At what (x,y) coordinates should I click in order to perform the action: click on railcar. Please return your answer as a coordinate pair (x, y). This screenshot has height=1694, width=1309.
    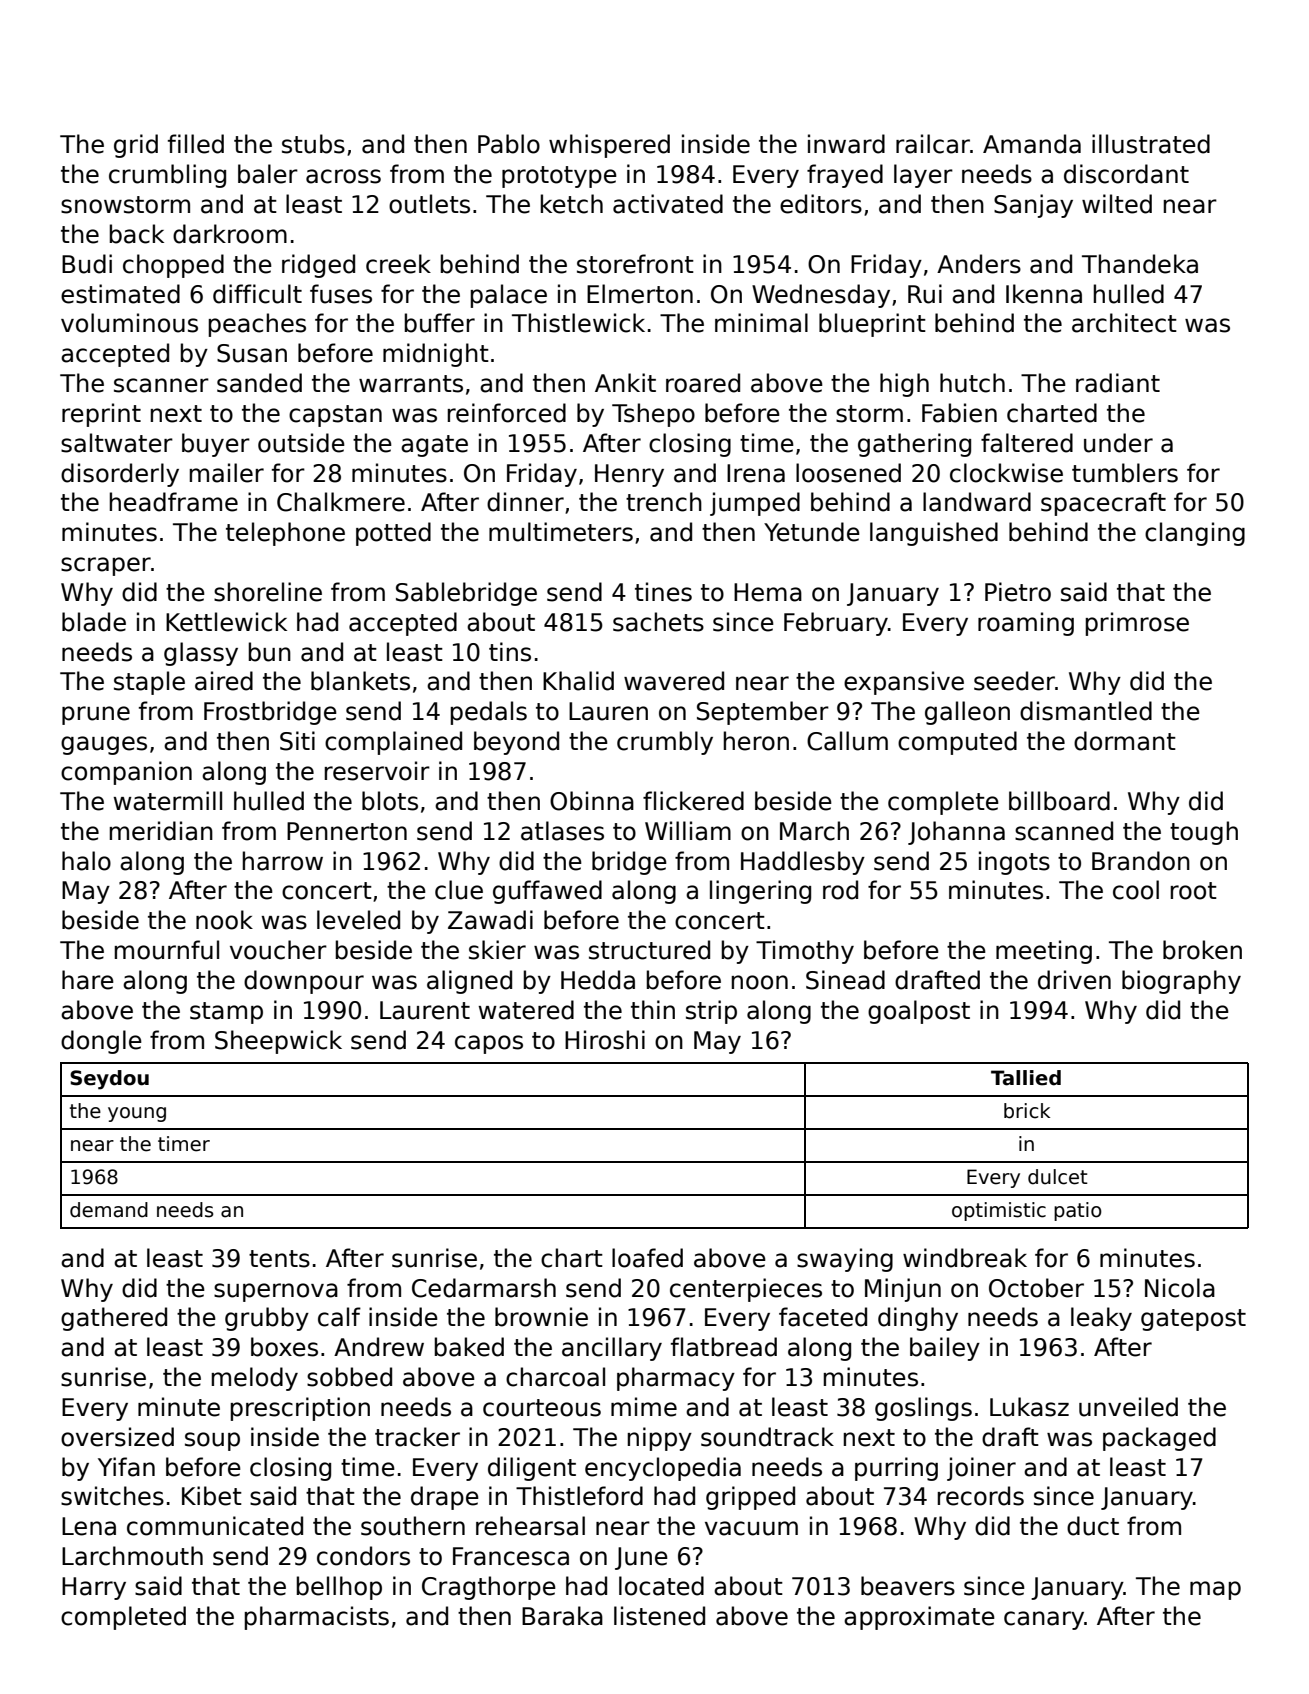
    Looking at the image, I should click on (933, 144).
